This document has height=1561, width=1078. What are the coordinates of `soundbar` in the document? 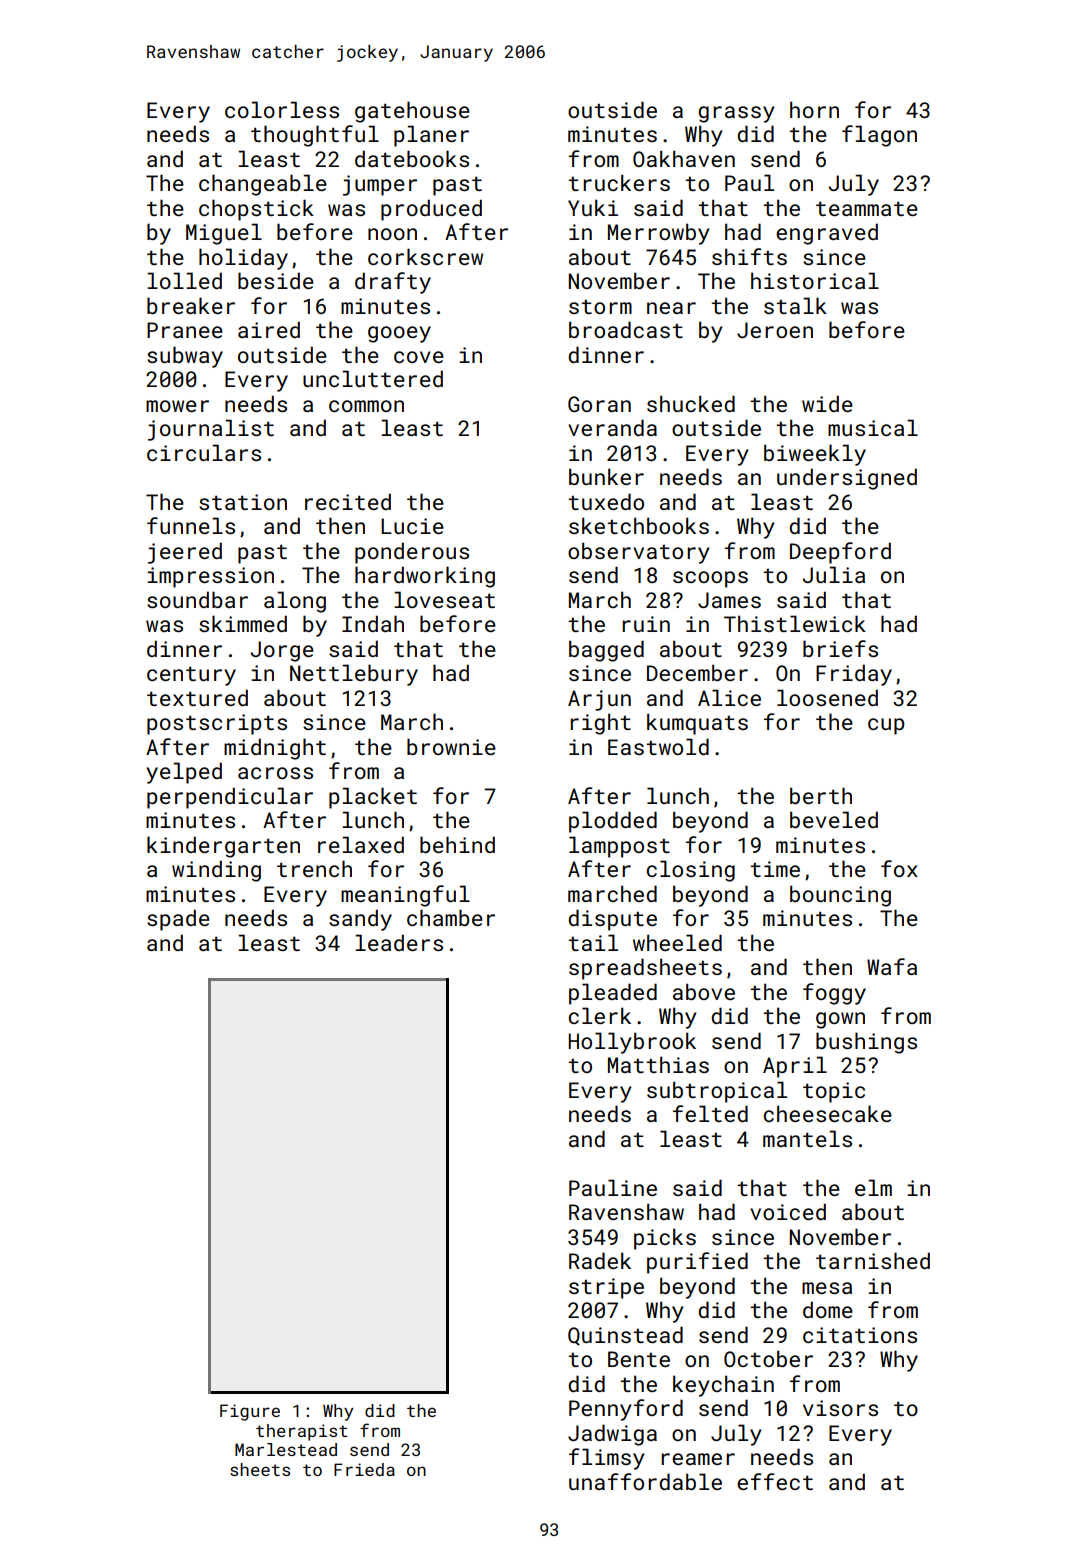 It's located at (197, 599).
